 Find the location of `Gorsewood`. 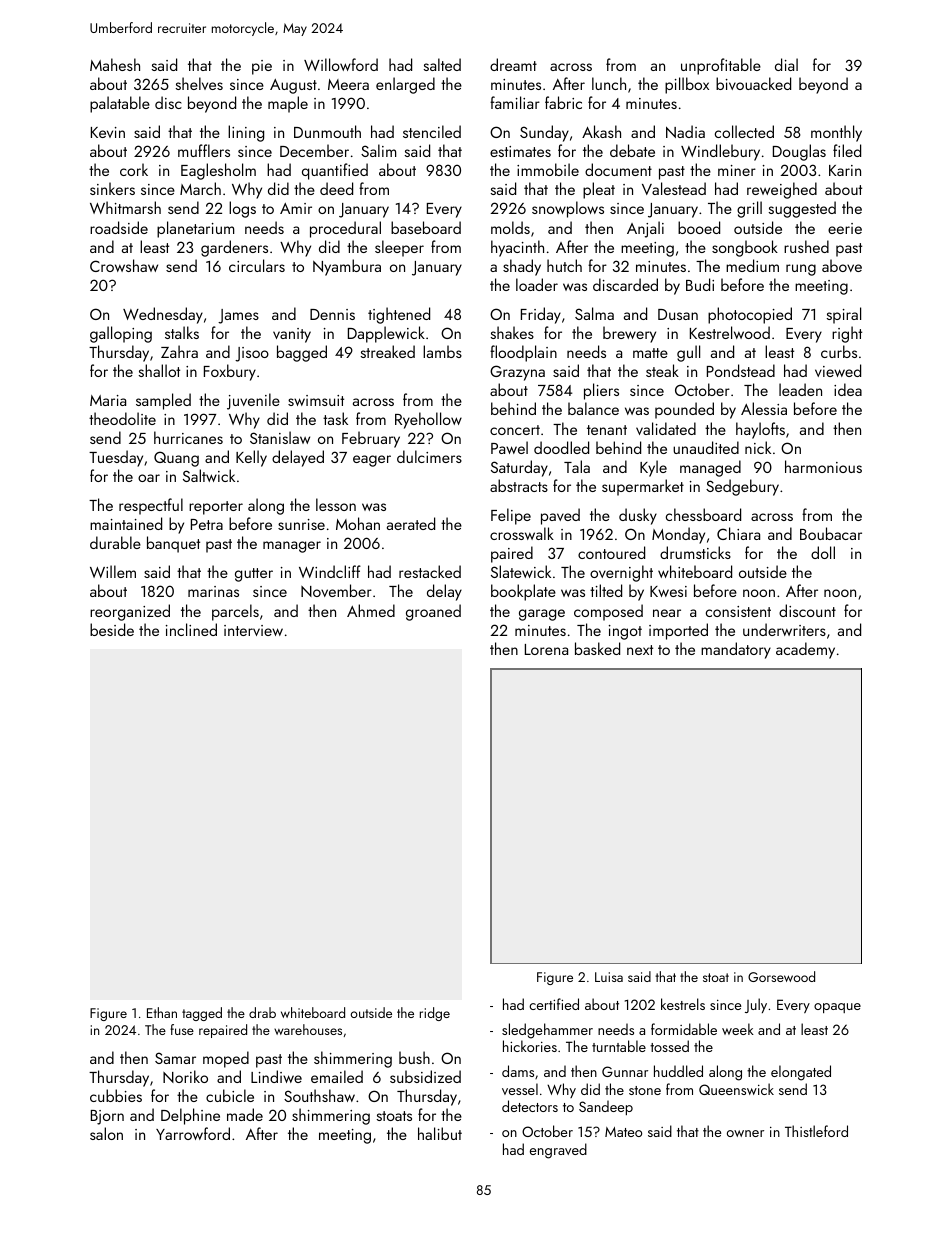

Gorsewood is located at coordinates (781, 976).
